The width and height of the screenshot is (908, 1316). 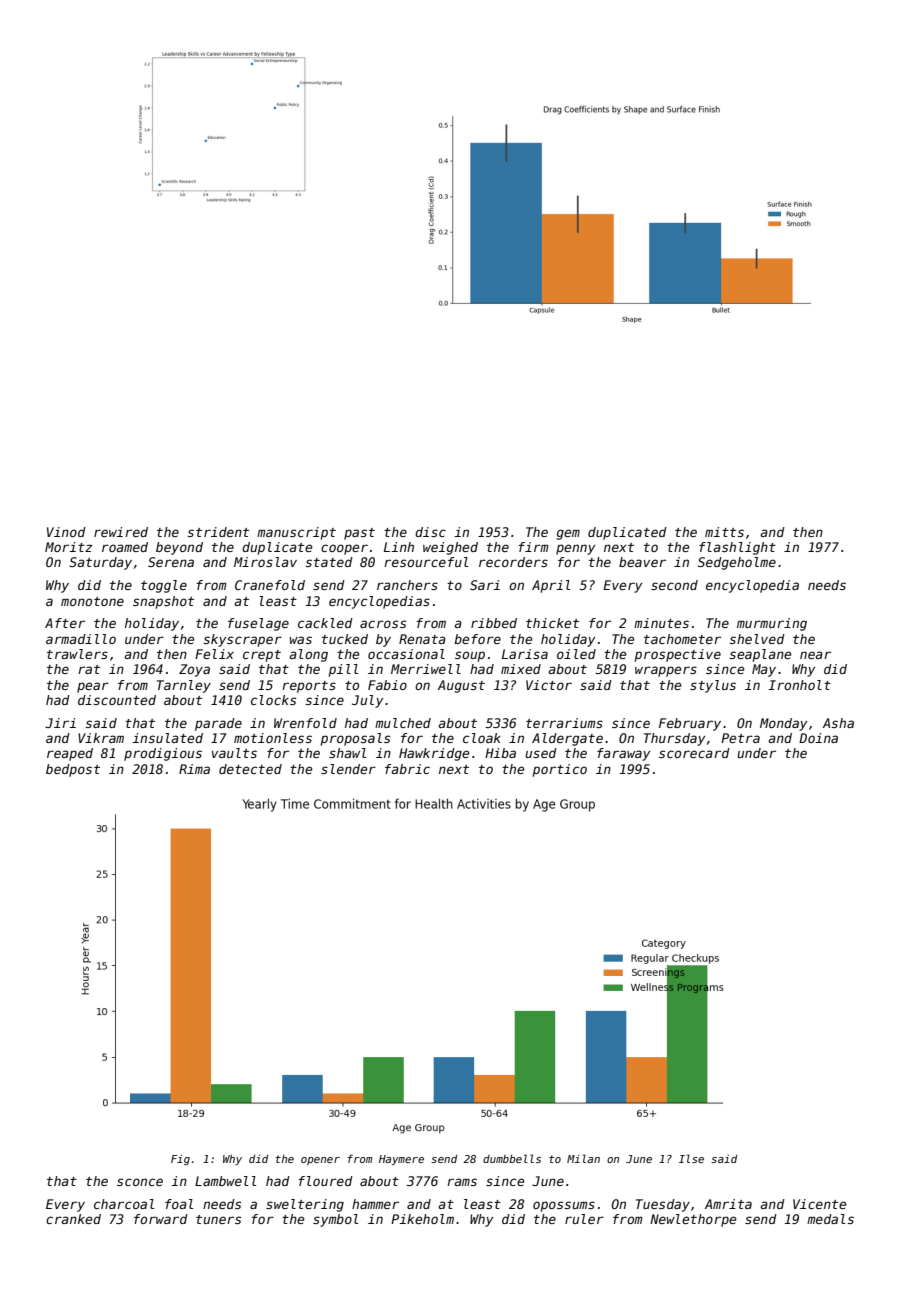 What do you see at coordinates (512, 1158) in the screenshot?
I see `dumbbells` at bounding box center [512, 1158].
